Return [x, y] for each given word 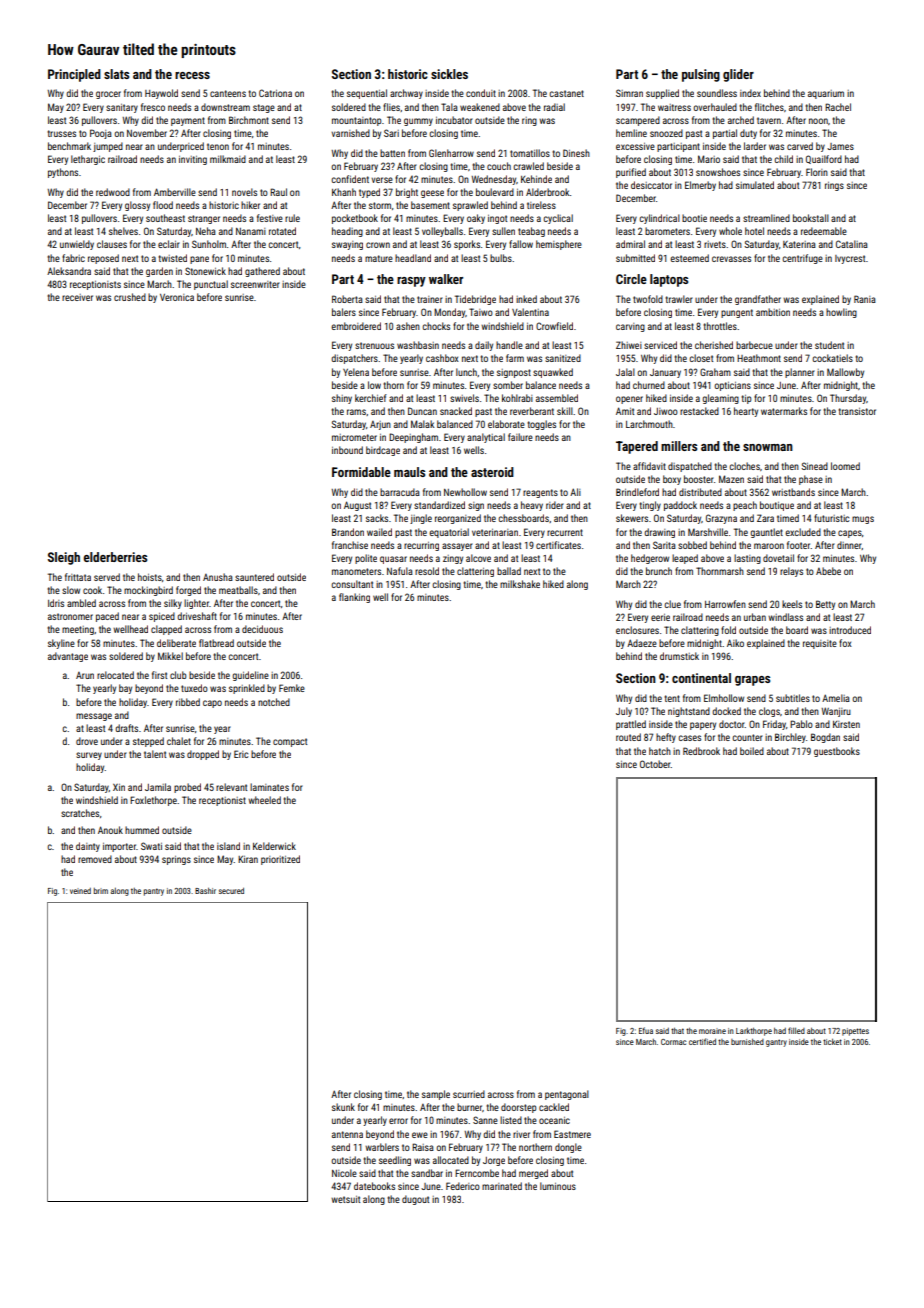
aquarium [826, 94]
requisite [820, 644]
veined [80, 891]
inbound [347, 450]
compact [290, 742]
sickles [449, 74]
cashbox [442, 358]
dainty [88, 847]
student [829, 345]
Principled [74, 75]
